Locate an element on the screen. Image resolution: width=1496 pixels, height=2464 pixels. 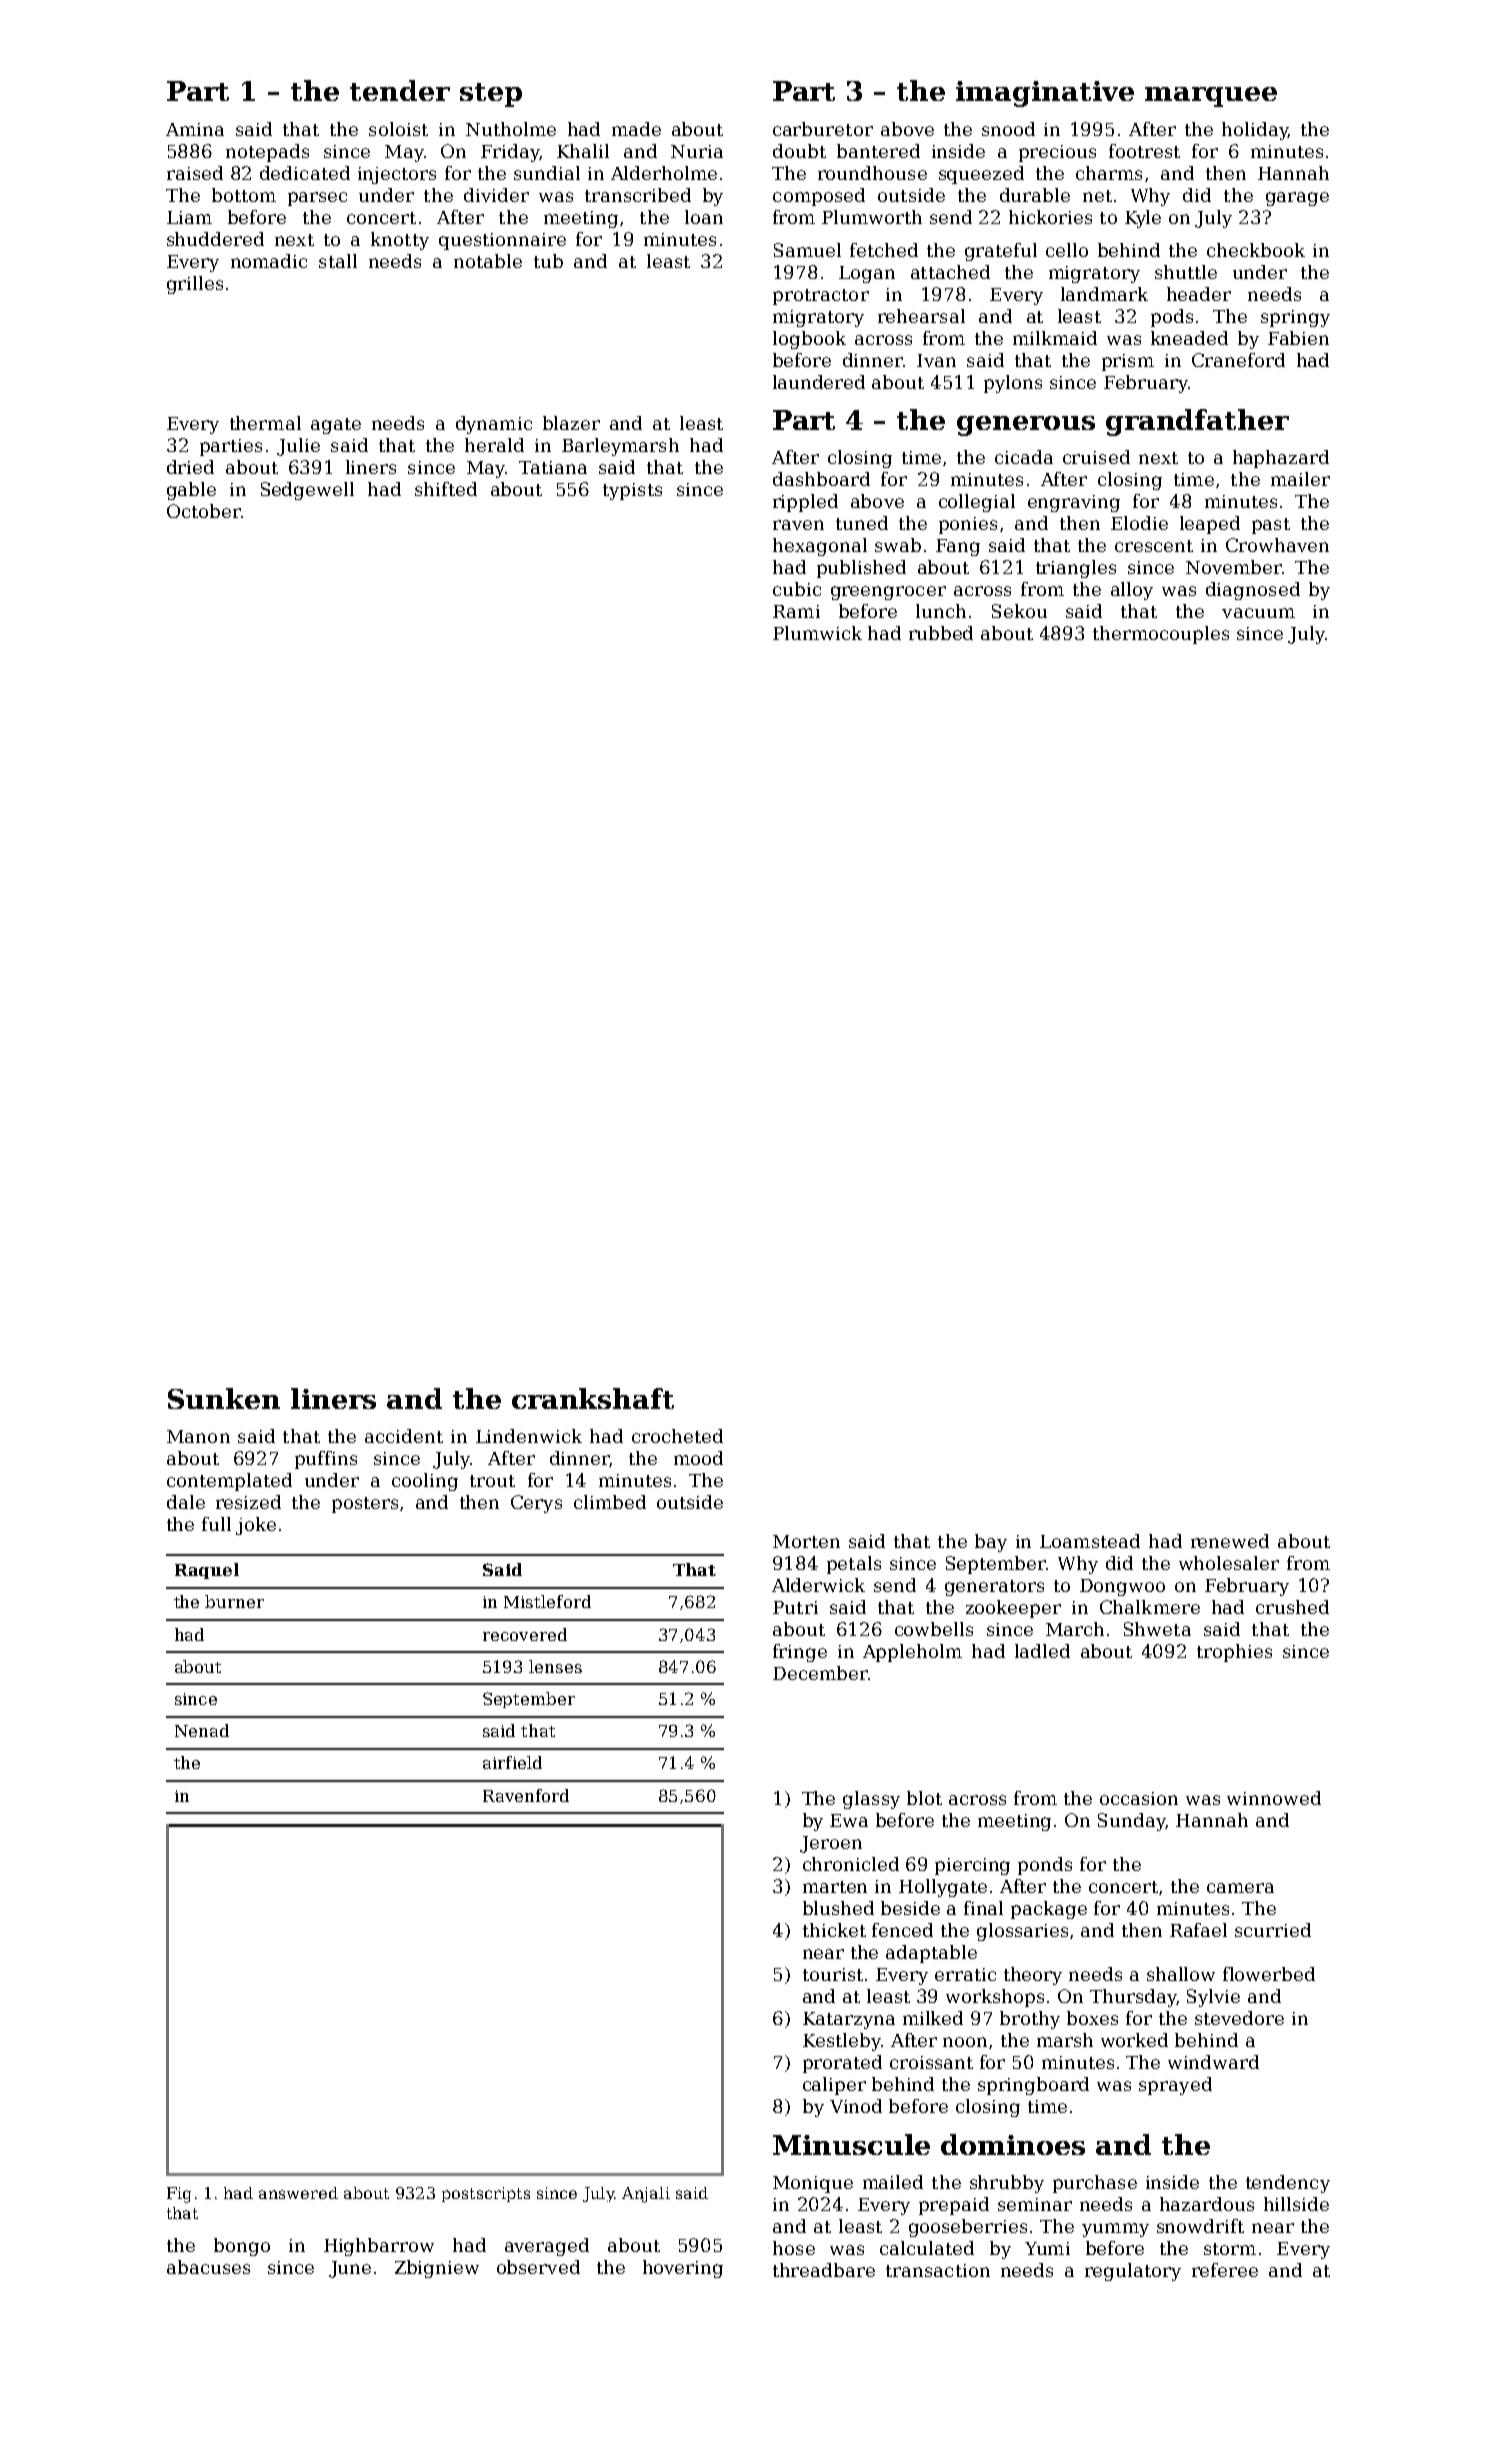
crankshaft is located at coordinates (593, 1398).
